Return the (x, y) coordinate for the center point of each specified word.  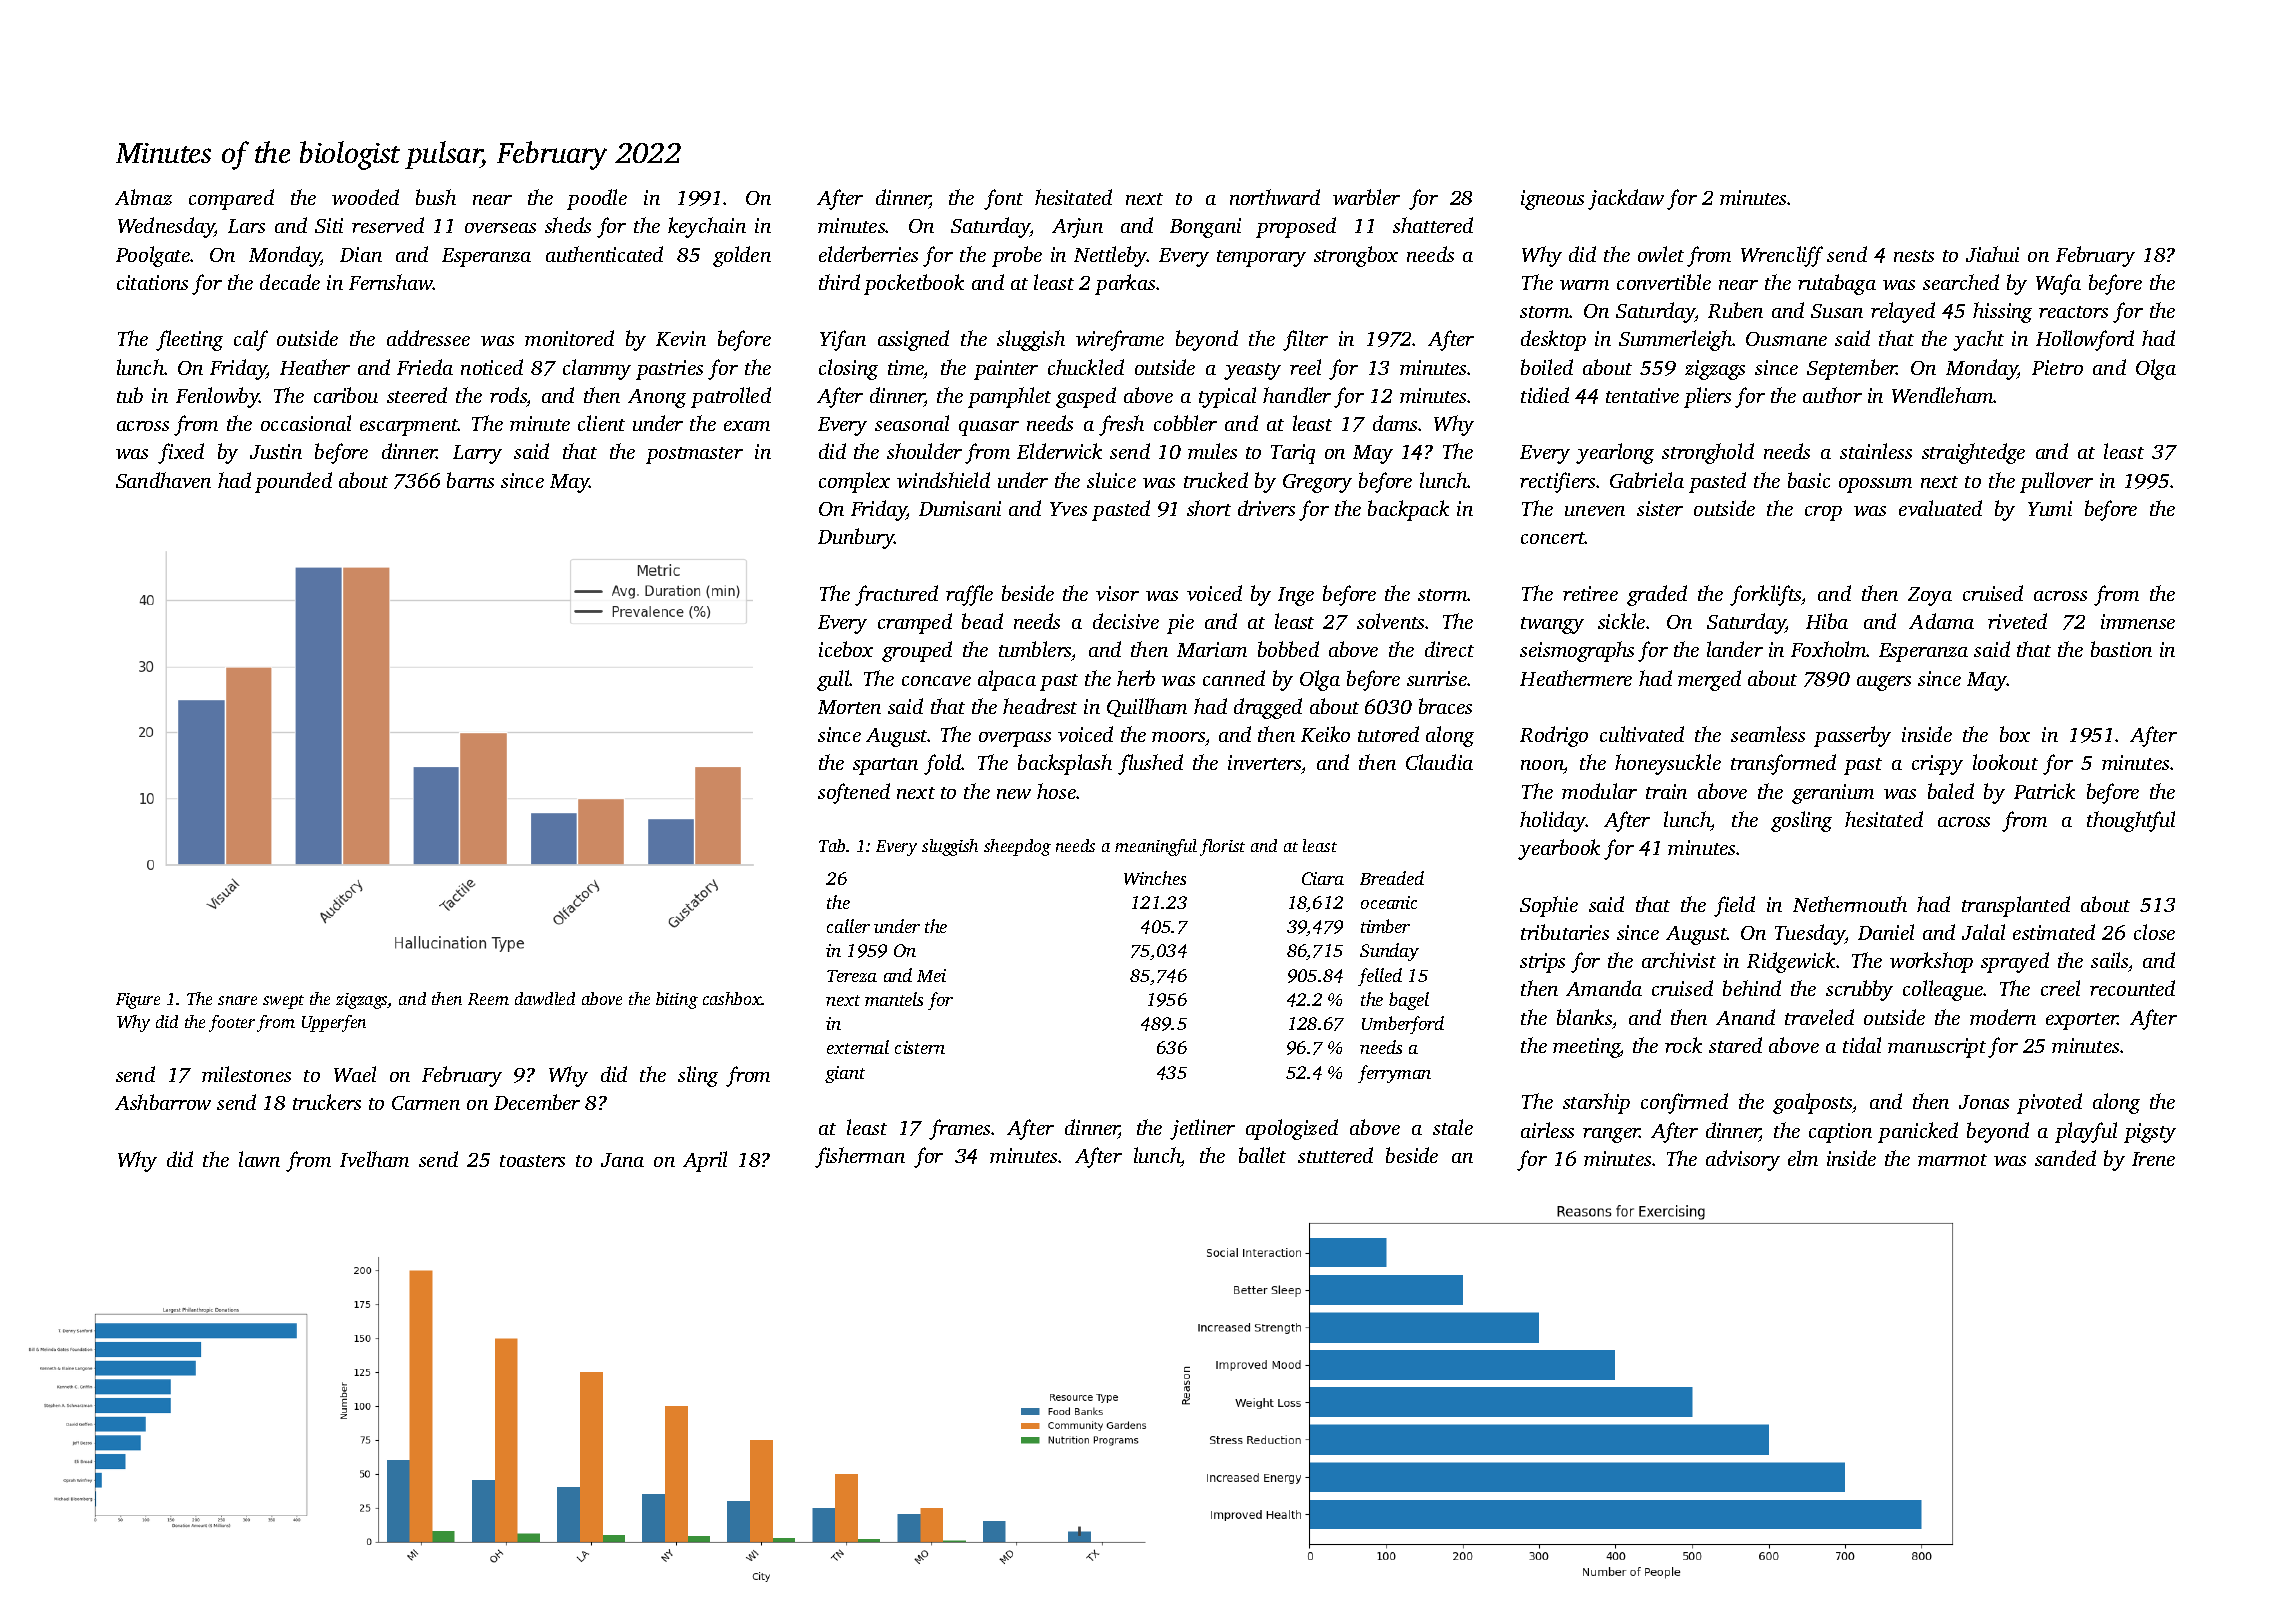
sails (2109, 960)
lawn (259, 1159)
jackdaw (1626, 199)
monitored (569, 338)
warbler (1366, 197)
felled (1380, 977)
